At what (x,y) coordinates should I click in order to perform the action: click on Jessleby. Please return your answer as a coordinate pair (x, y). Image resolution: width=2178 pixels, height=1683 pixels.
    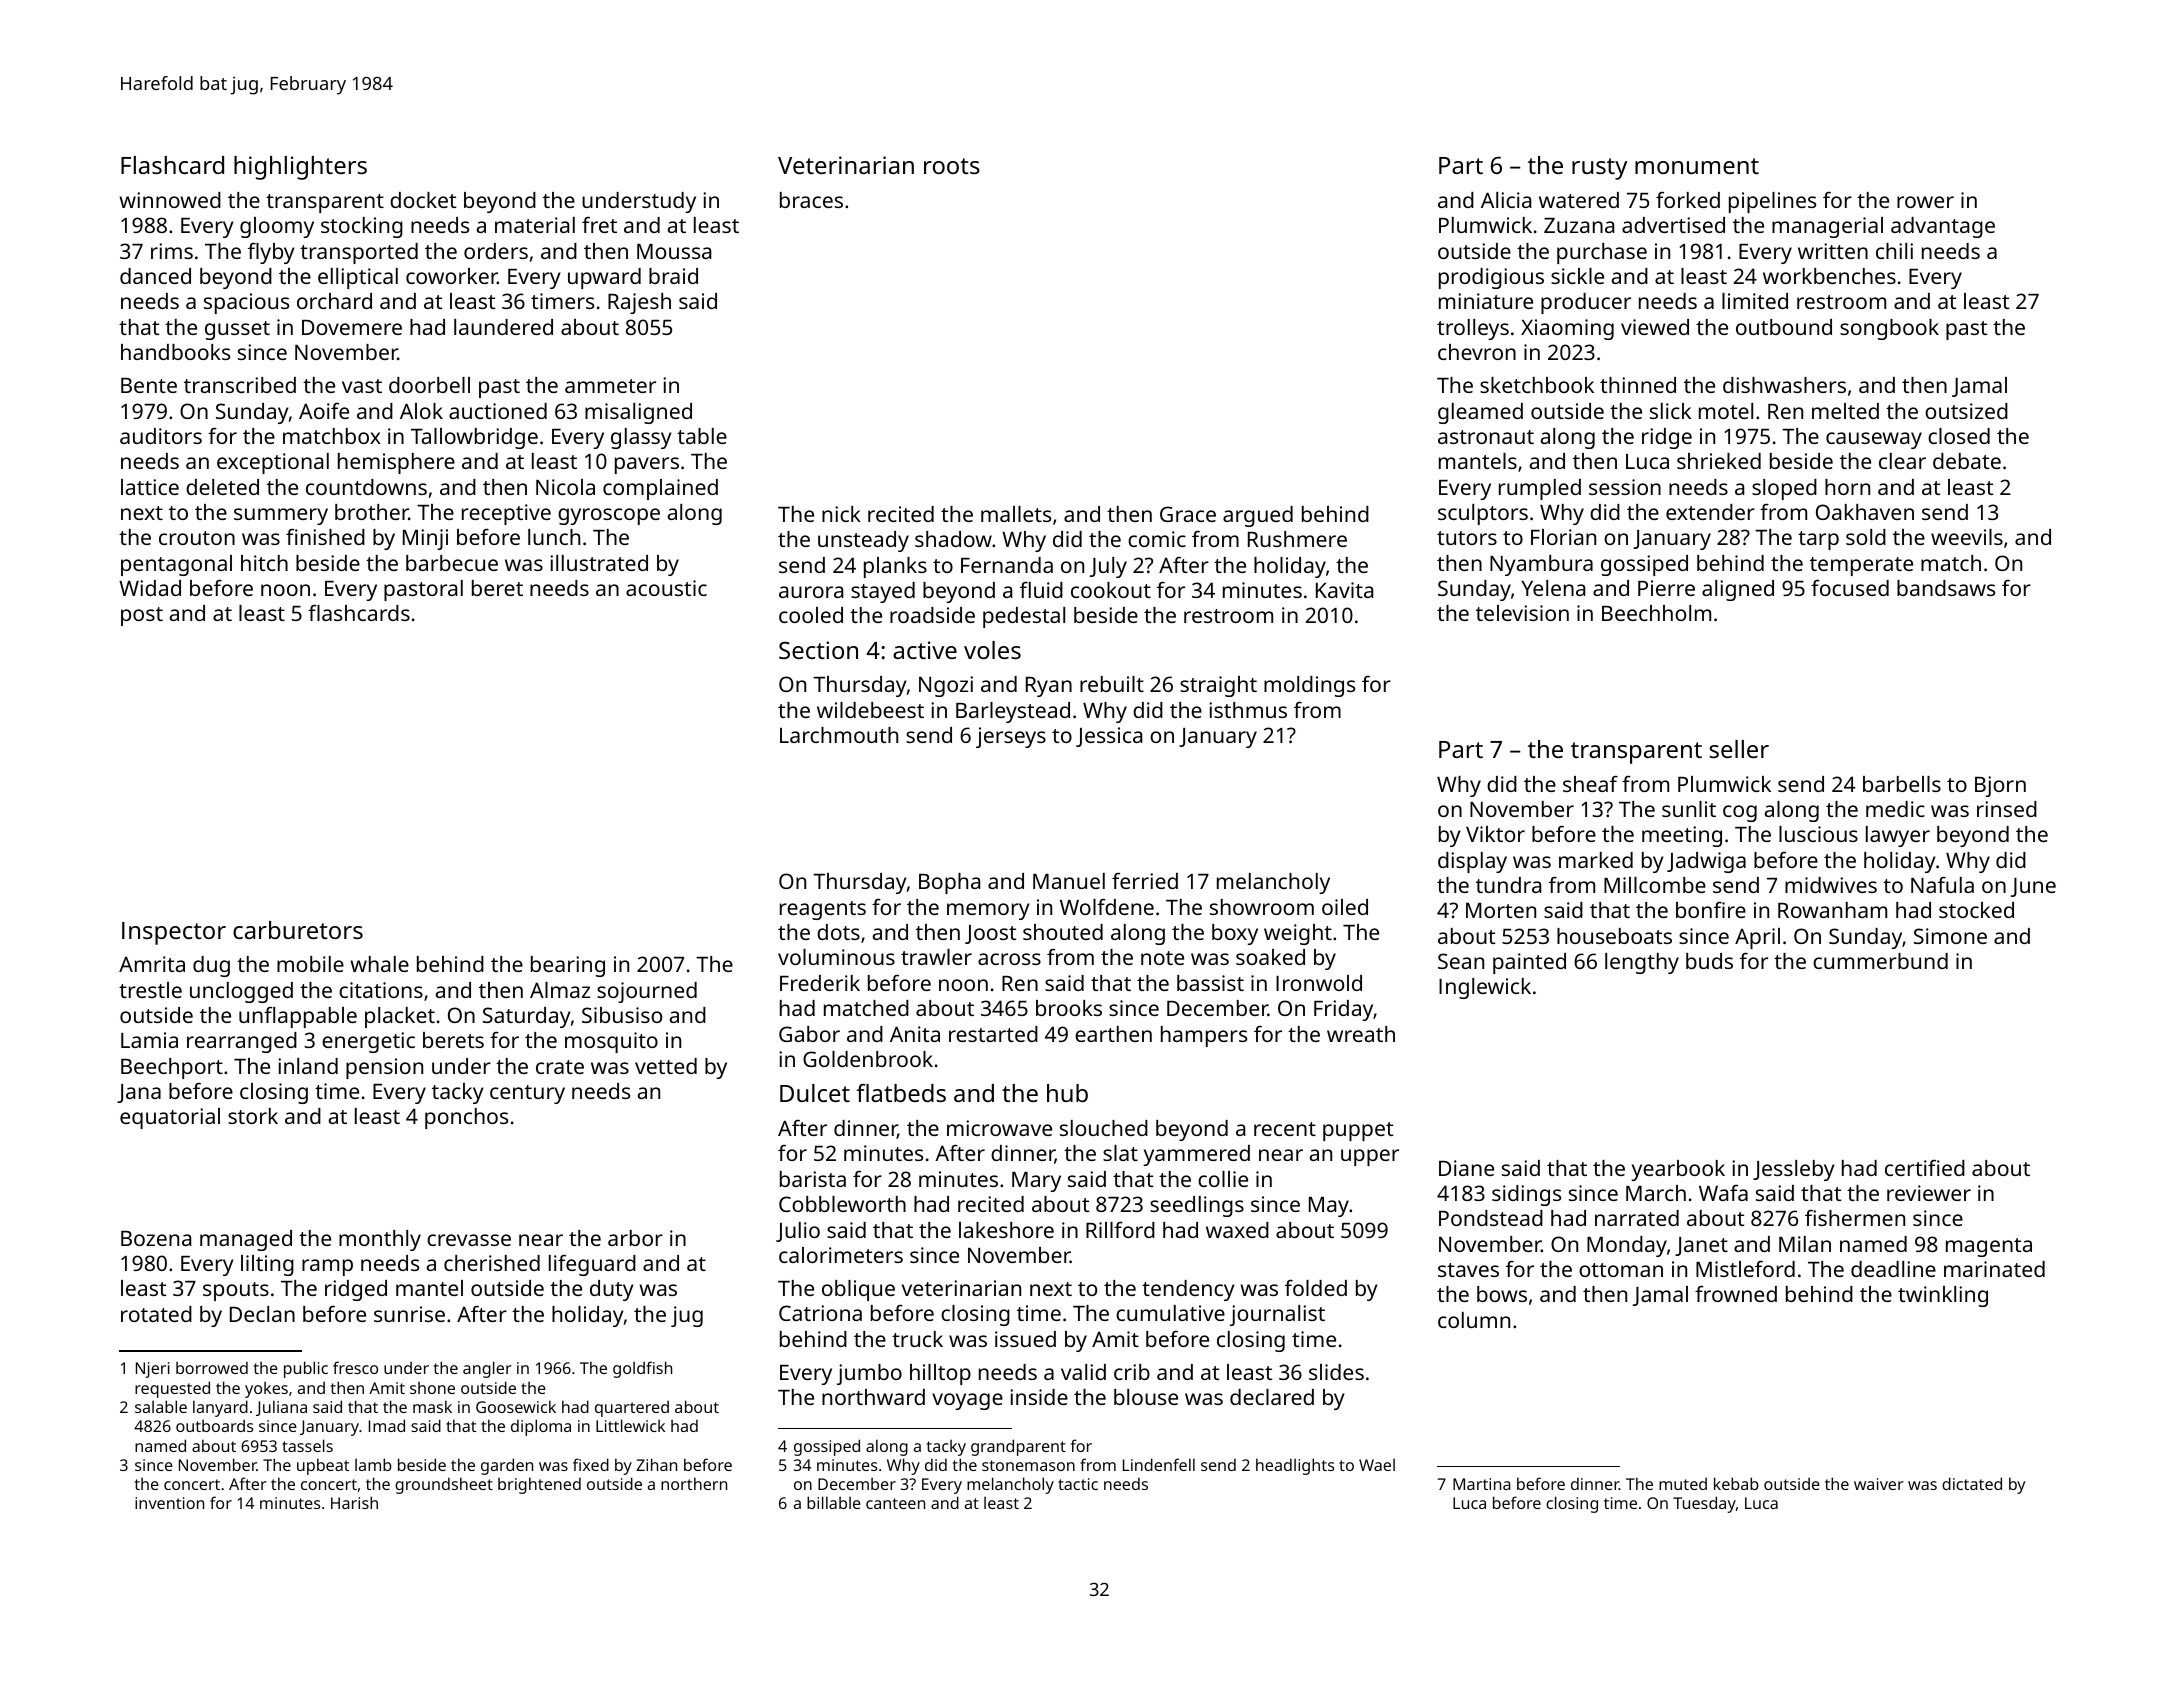
    Looking at the image, I should click on (1794, 1170).
